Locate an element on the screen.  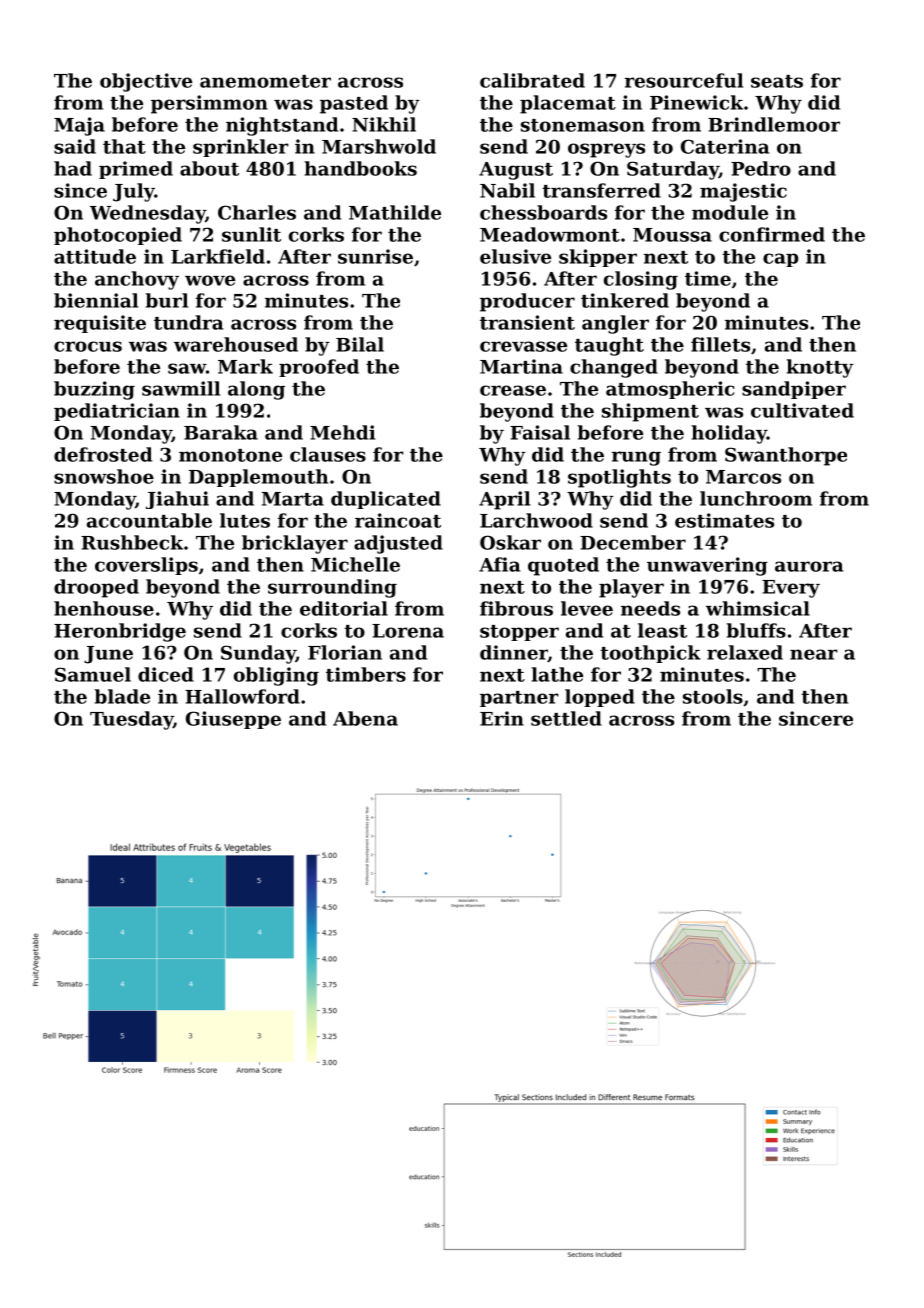
clauses is located at coordinates (328, 454).
